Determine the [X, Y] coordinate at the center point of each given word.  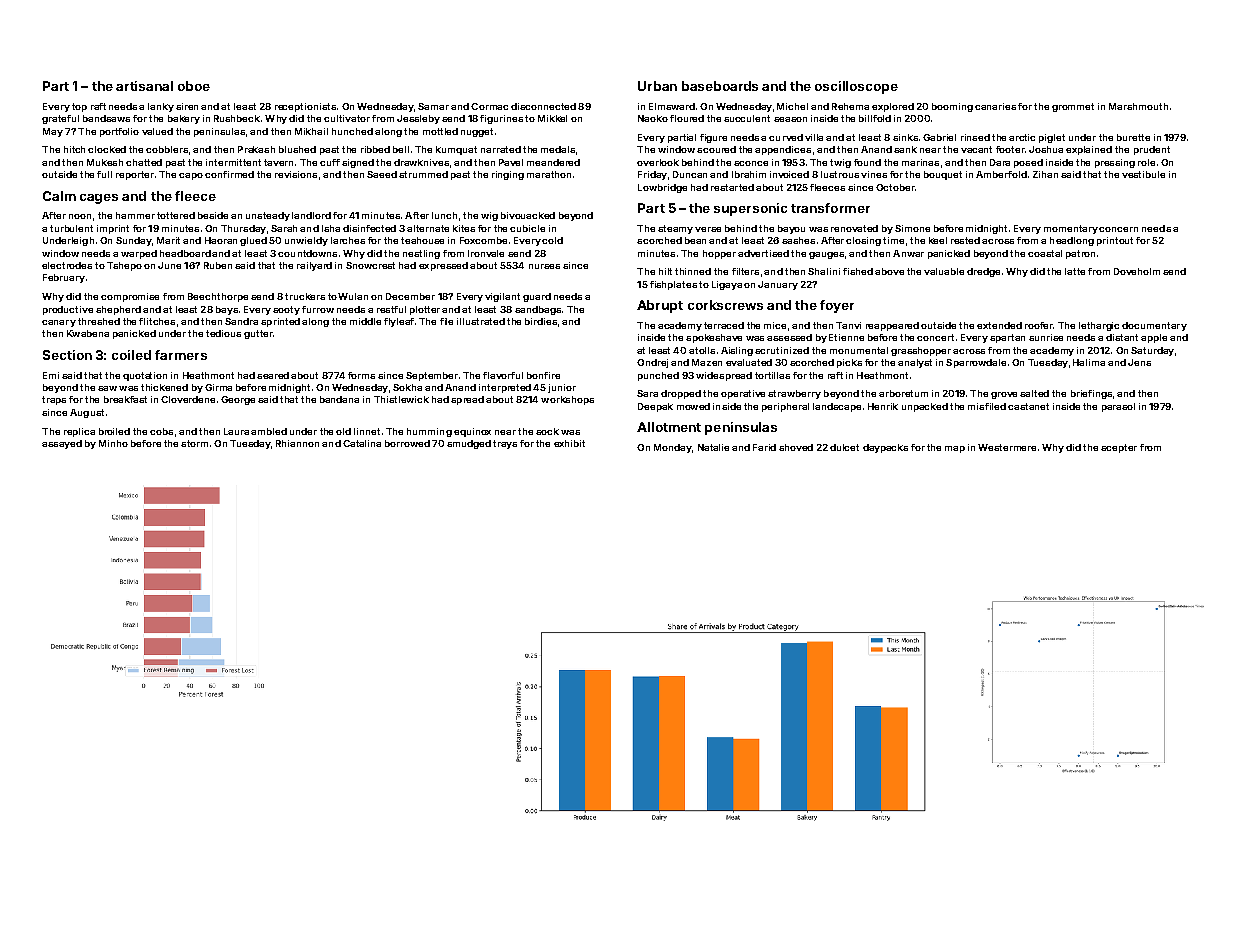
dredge [983, 272]
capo [191, 176]
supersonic [750, 209]
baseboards [720, 86]
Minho [113, 443]
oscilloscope [856, 87]
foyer [837, 306]
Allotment [669, 427]
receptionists [305, 107]
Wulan [353, 296]
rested [965, 240]
